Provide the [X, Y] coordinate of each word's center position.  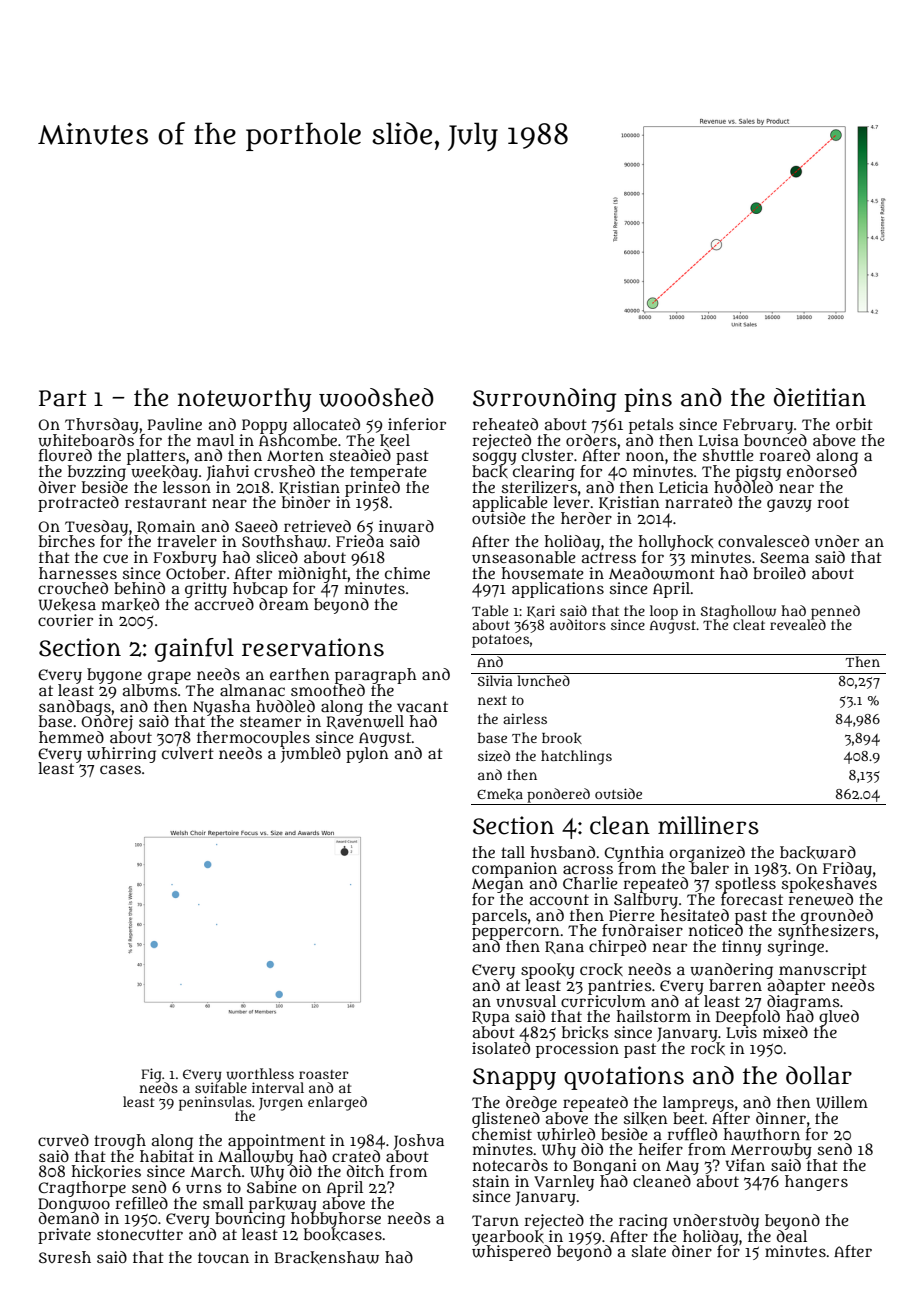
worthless [260, 1074]
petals [651, 426]
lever [571, 502]
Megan [498, 885]
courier [65, 620]
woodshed [376, 397]
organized [707, 854]
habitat [167, 1156]
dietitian [820, 397]
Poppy [264, 426]
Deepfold [748, 1018]
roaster [324, 1074]
